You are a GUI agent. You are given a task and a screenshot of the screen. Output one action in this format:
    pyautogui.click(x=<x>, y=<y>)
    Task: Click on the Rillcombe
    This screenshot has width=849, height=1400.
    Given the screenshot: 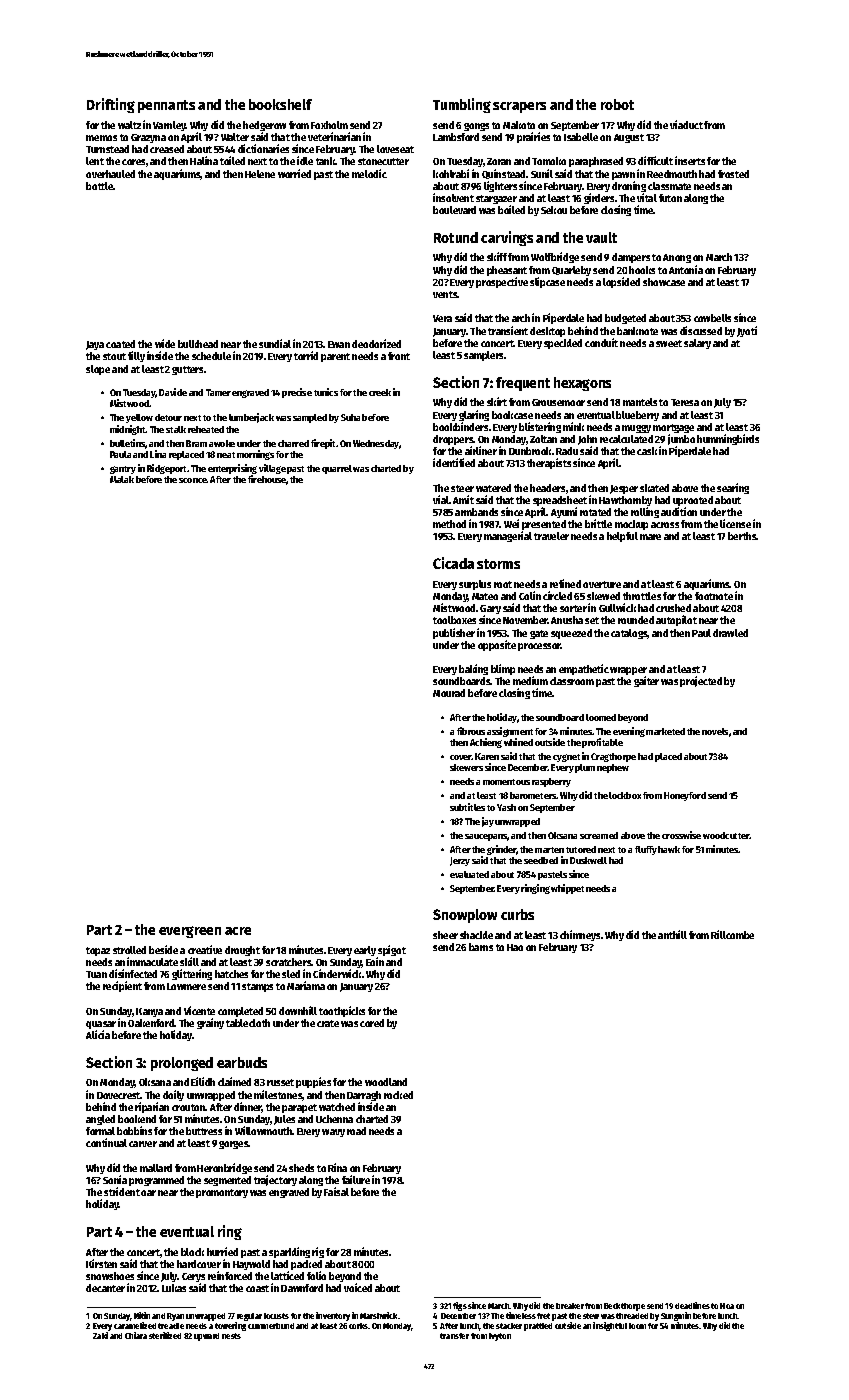 What is the action you would take?
    pyautogui.click(x=732, y=934)
